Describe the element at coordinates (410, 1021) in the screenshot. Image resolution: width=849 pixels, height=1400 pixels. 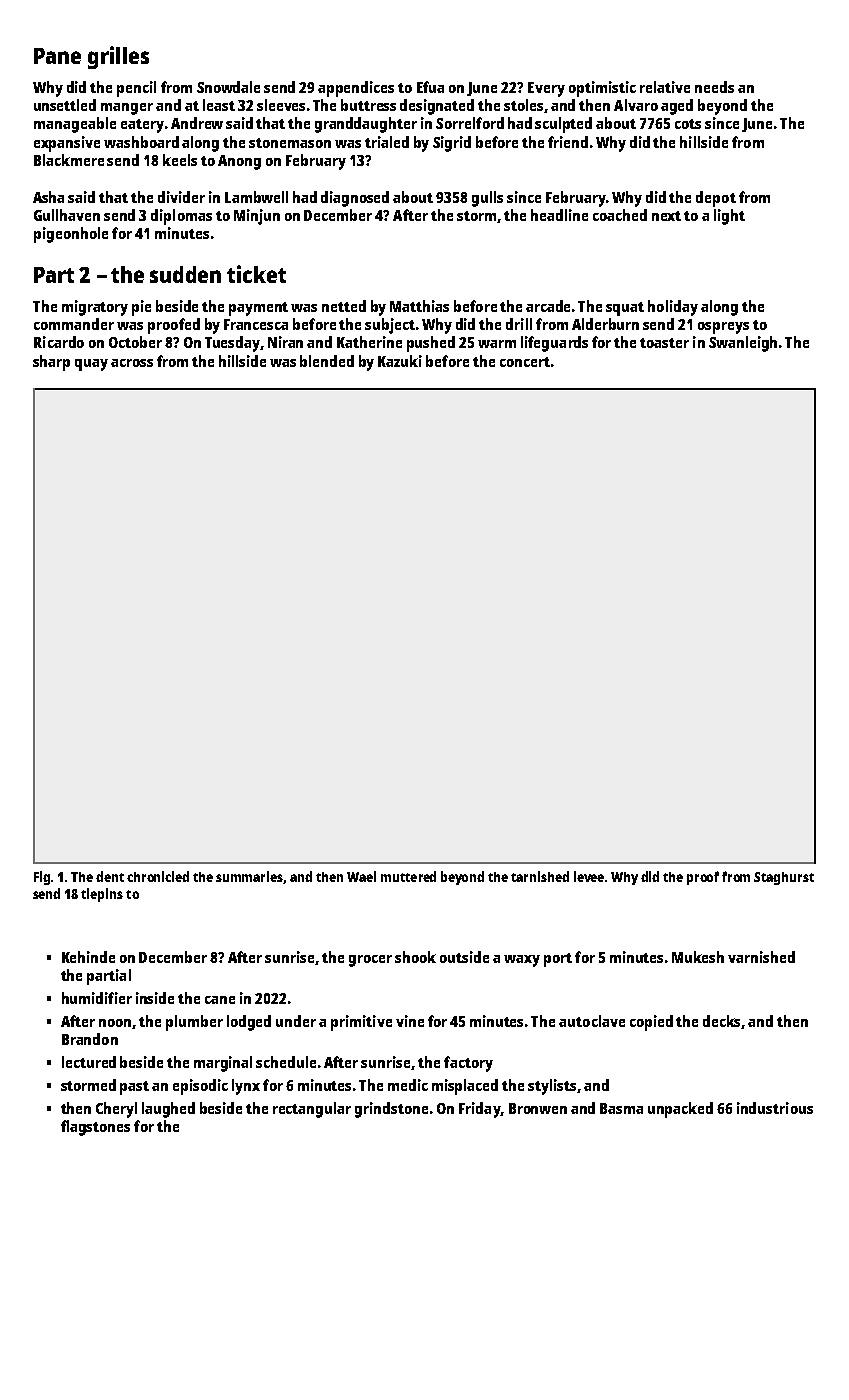
I see `vine` at that location.
